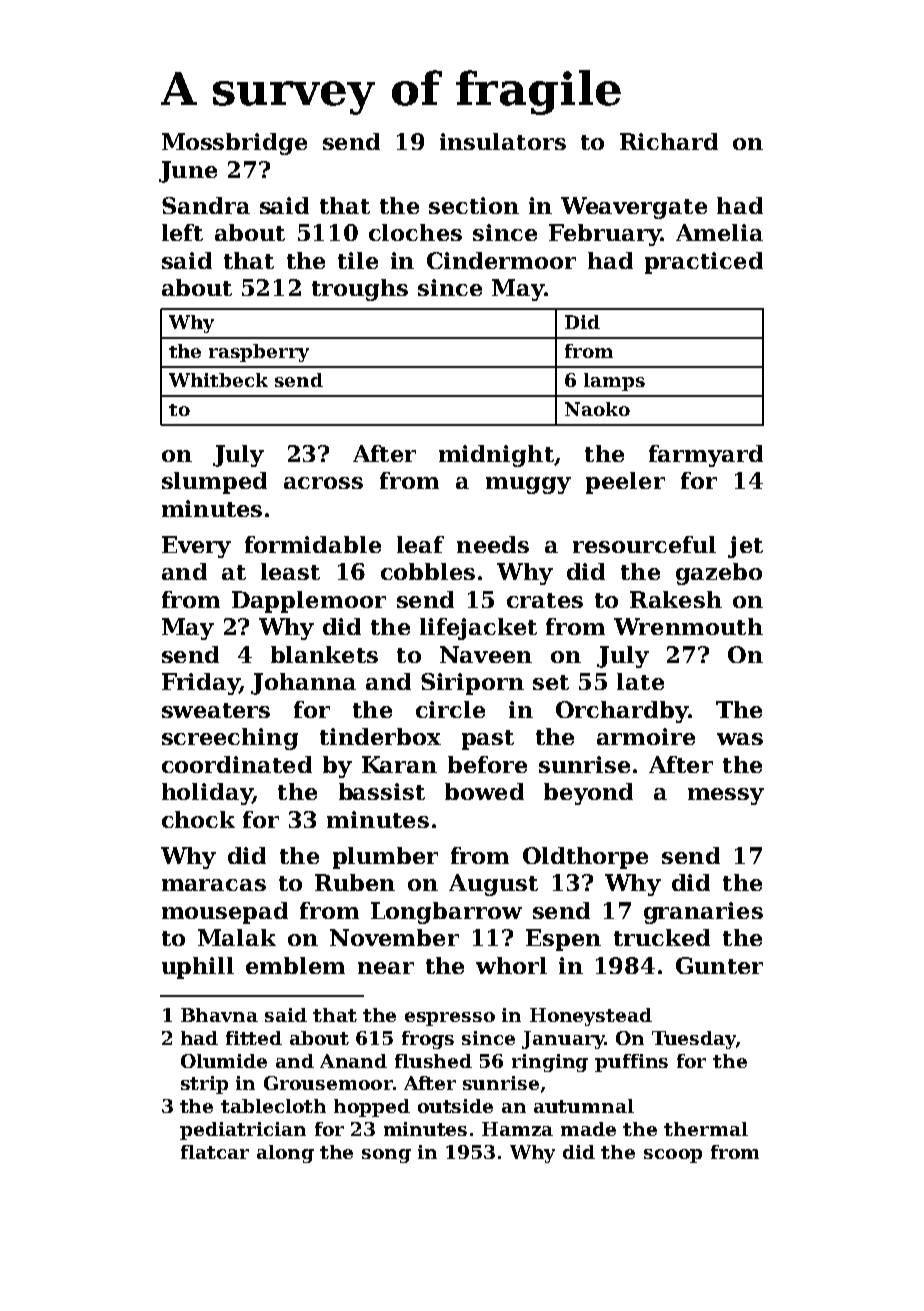  What do you see at coordinates (234, 144) in the document?
I see `Mossbridge` at bounding box center [234, 144].
